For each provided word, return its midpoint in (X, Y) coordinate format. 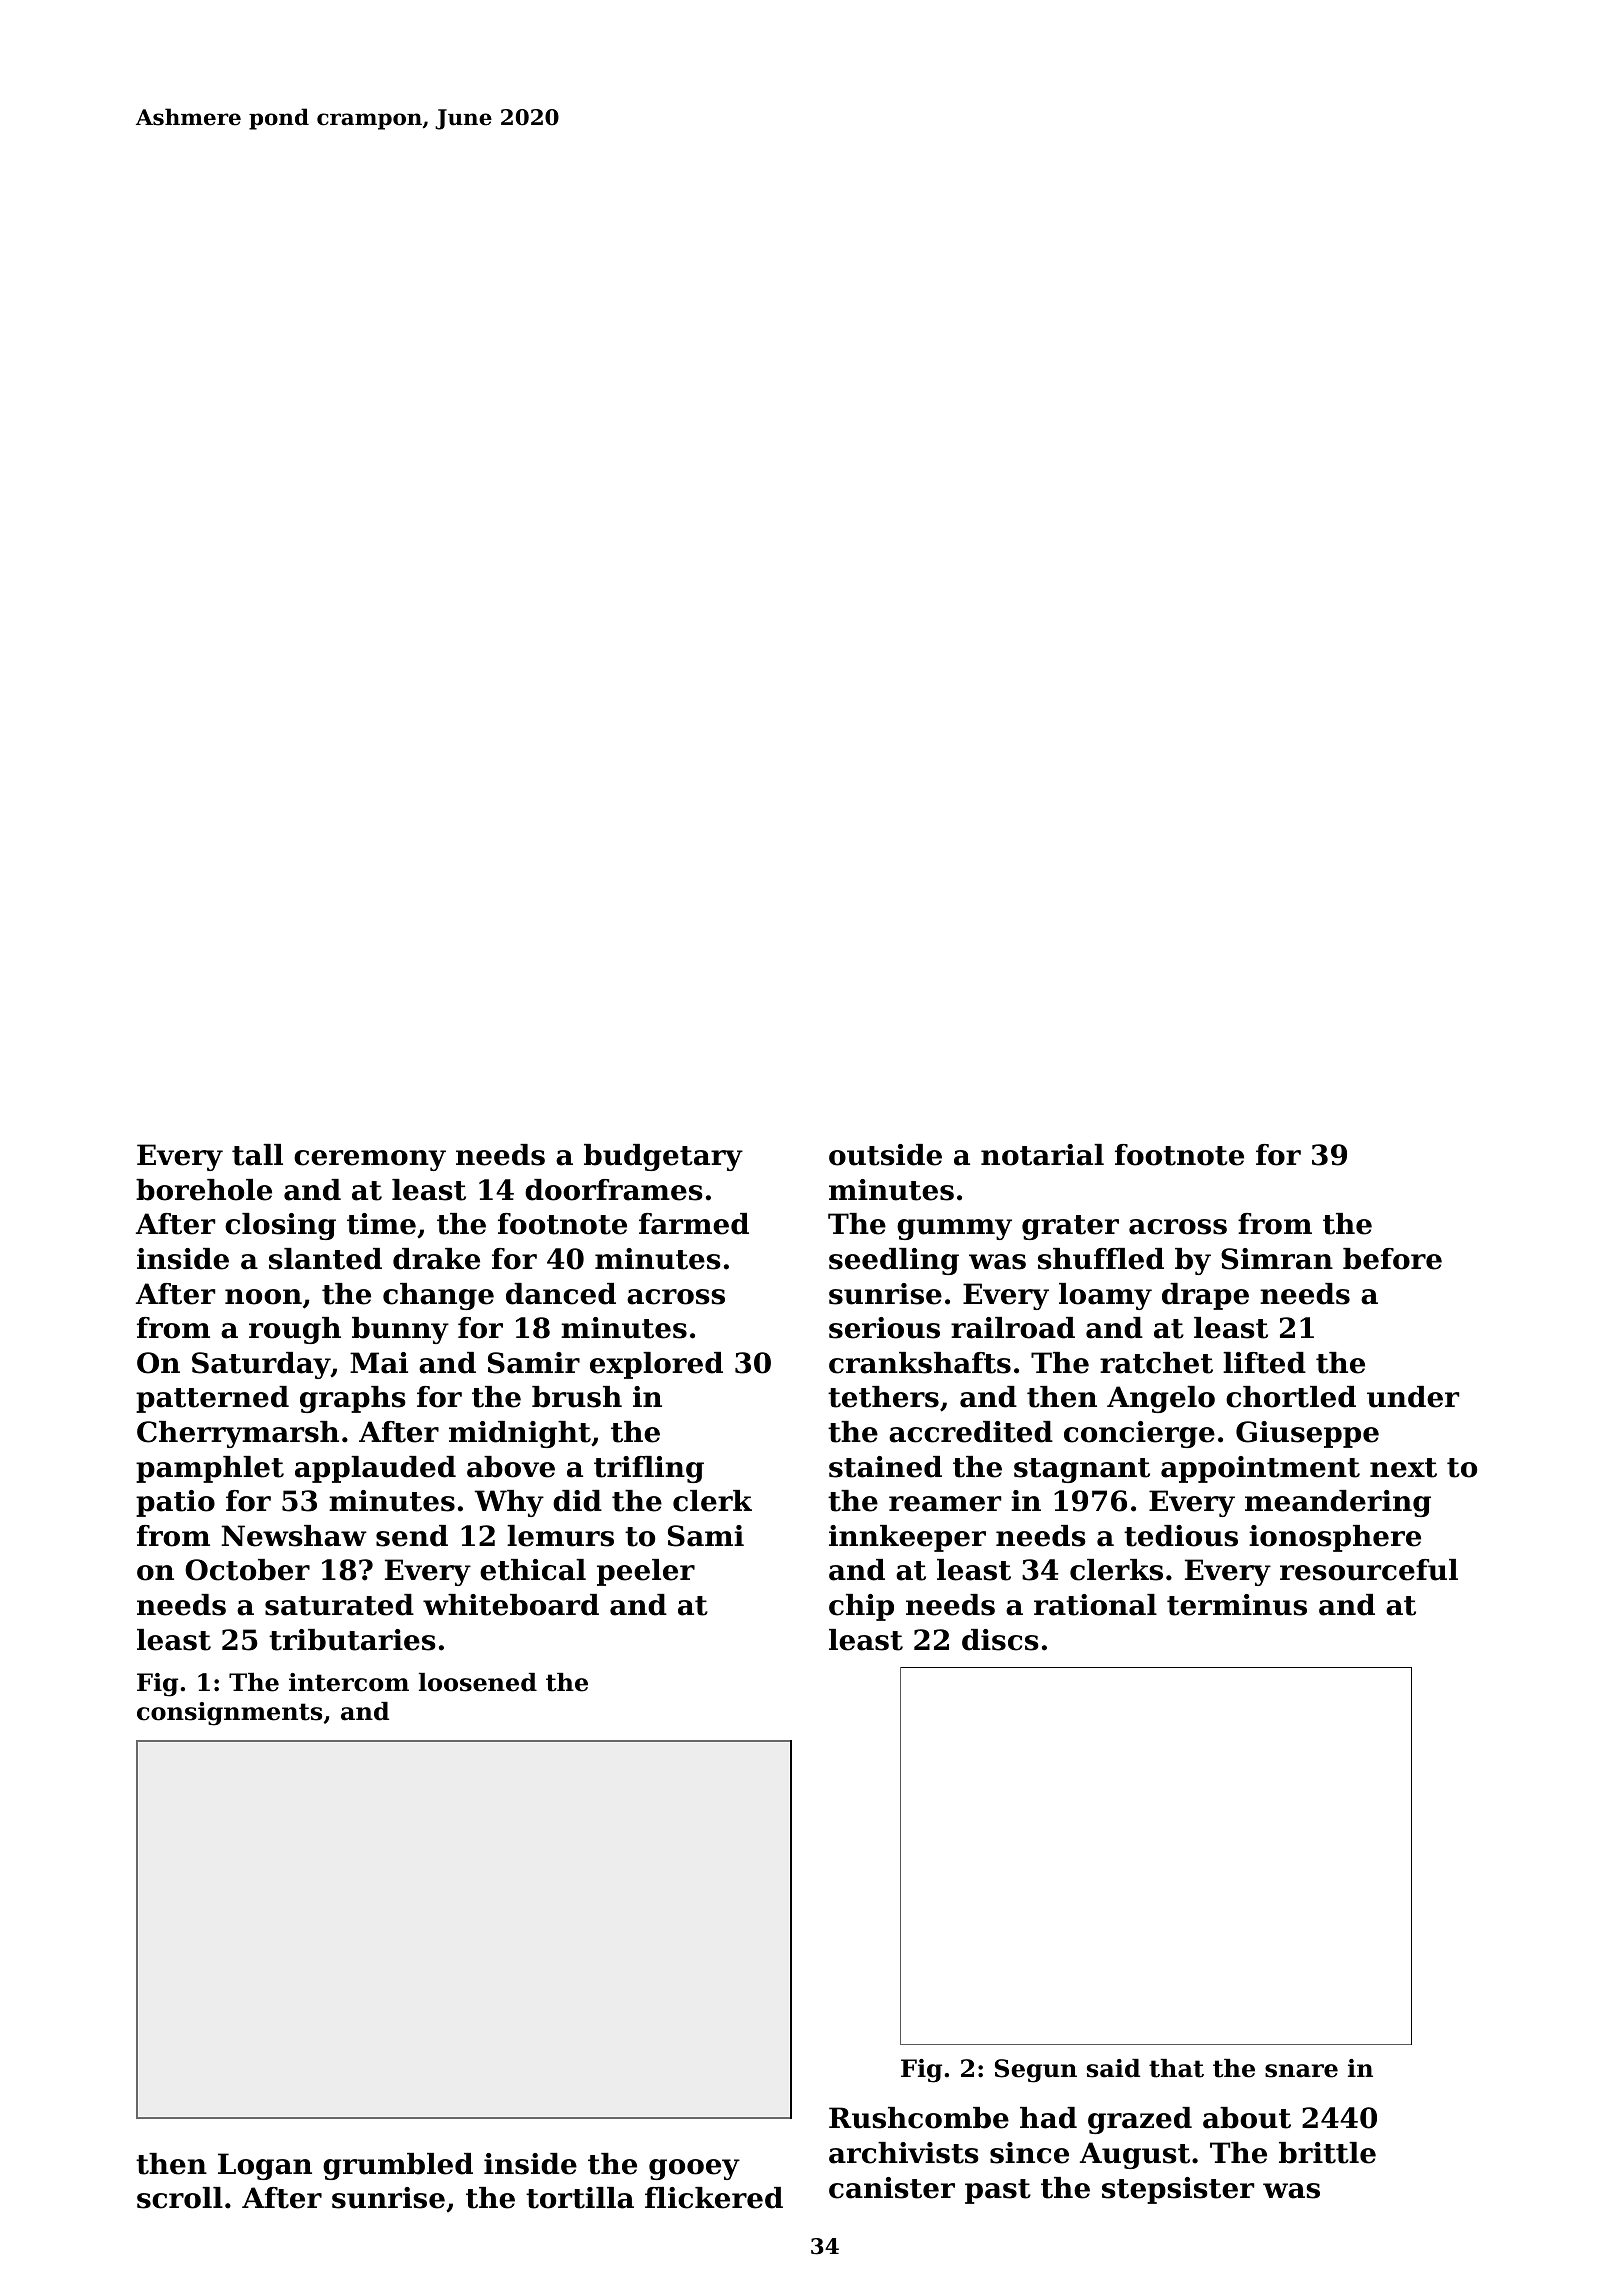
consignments (229, 1714)
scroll (180, 2198)
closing (280, 1226)
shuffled (1101, 1259)
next (1403, 1468)
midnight (520, 1434)
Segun (1036, 2071)
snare (1301, 2071)
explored (656, 1365)
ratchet (1156, 1363)
